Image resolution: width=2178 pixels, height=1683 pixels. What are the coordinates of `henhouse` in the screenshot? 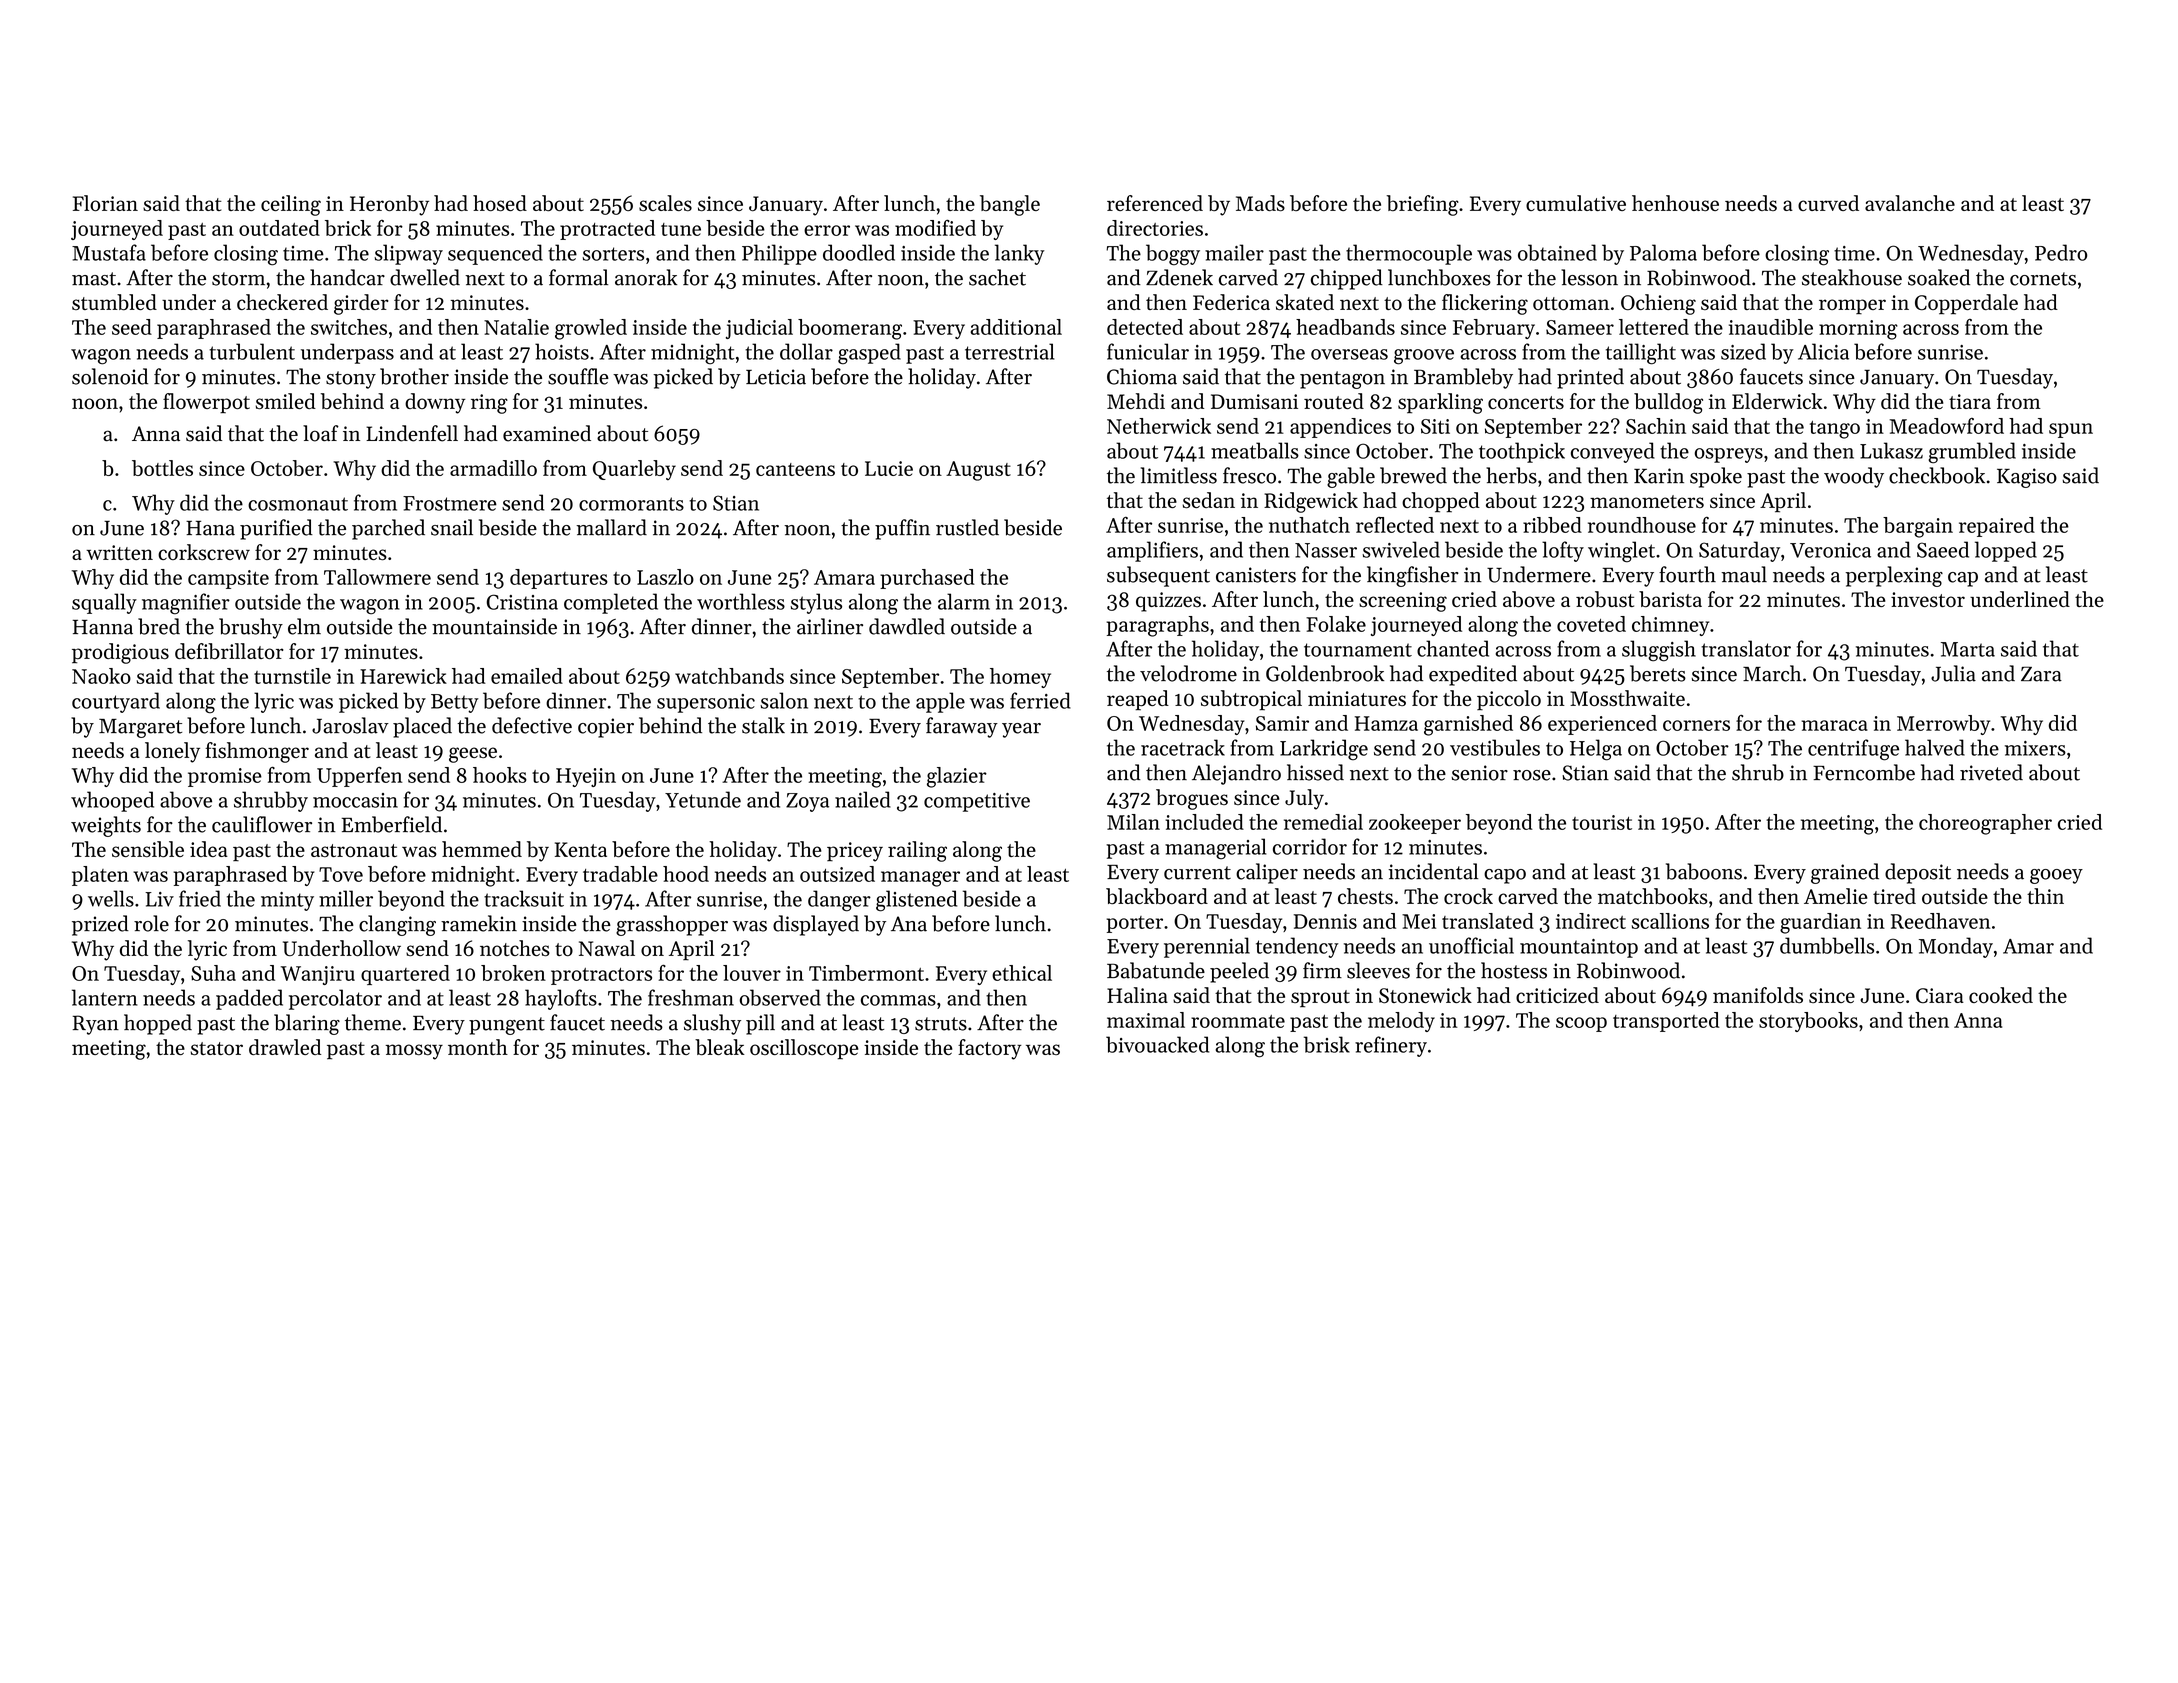 It's located at (1675, 203).
